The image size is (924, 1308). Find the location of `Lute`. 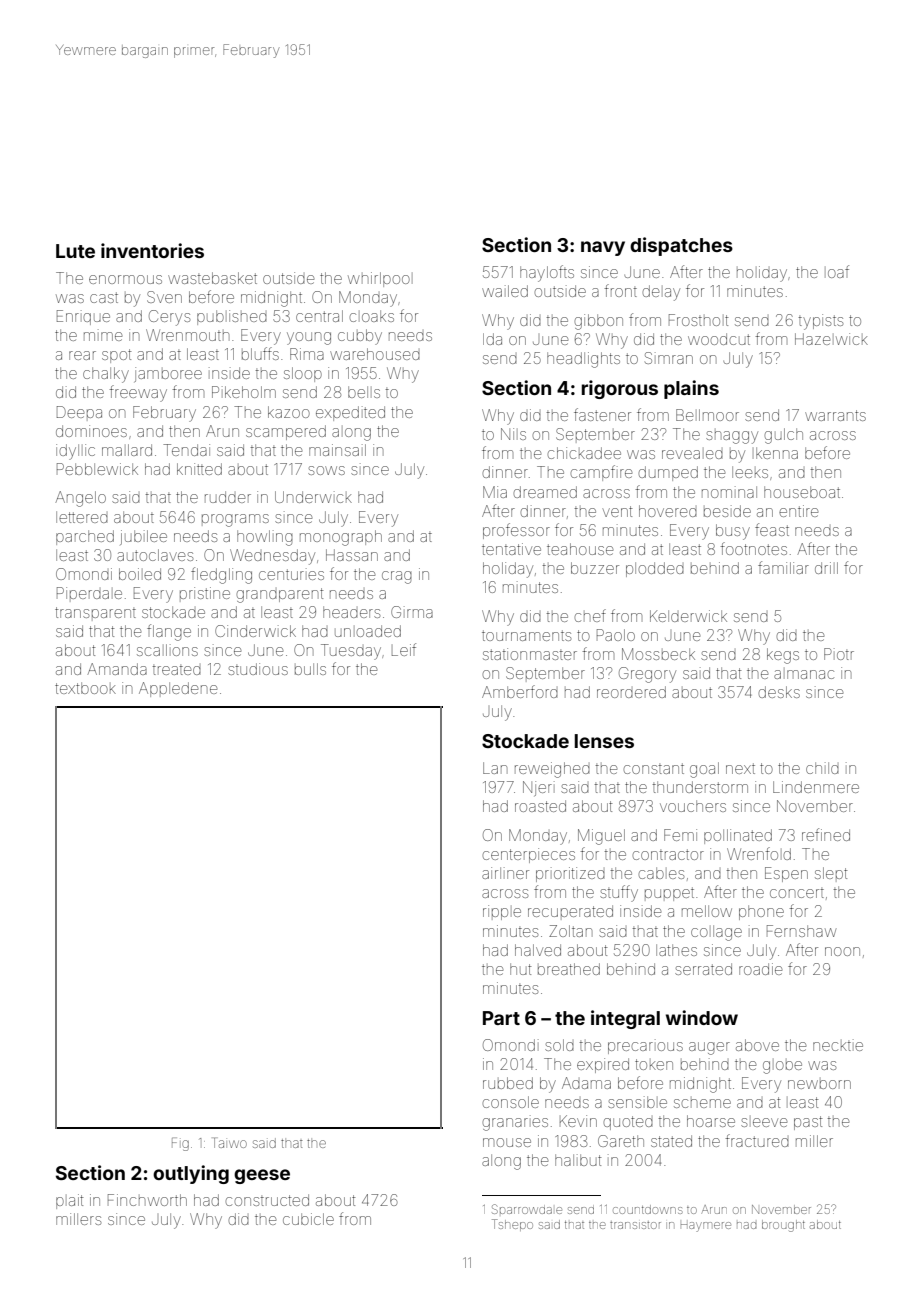

Lute is located at coordinates (75, 251).
